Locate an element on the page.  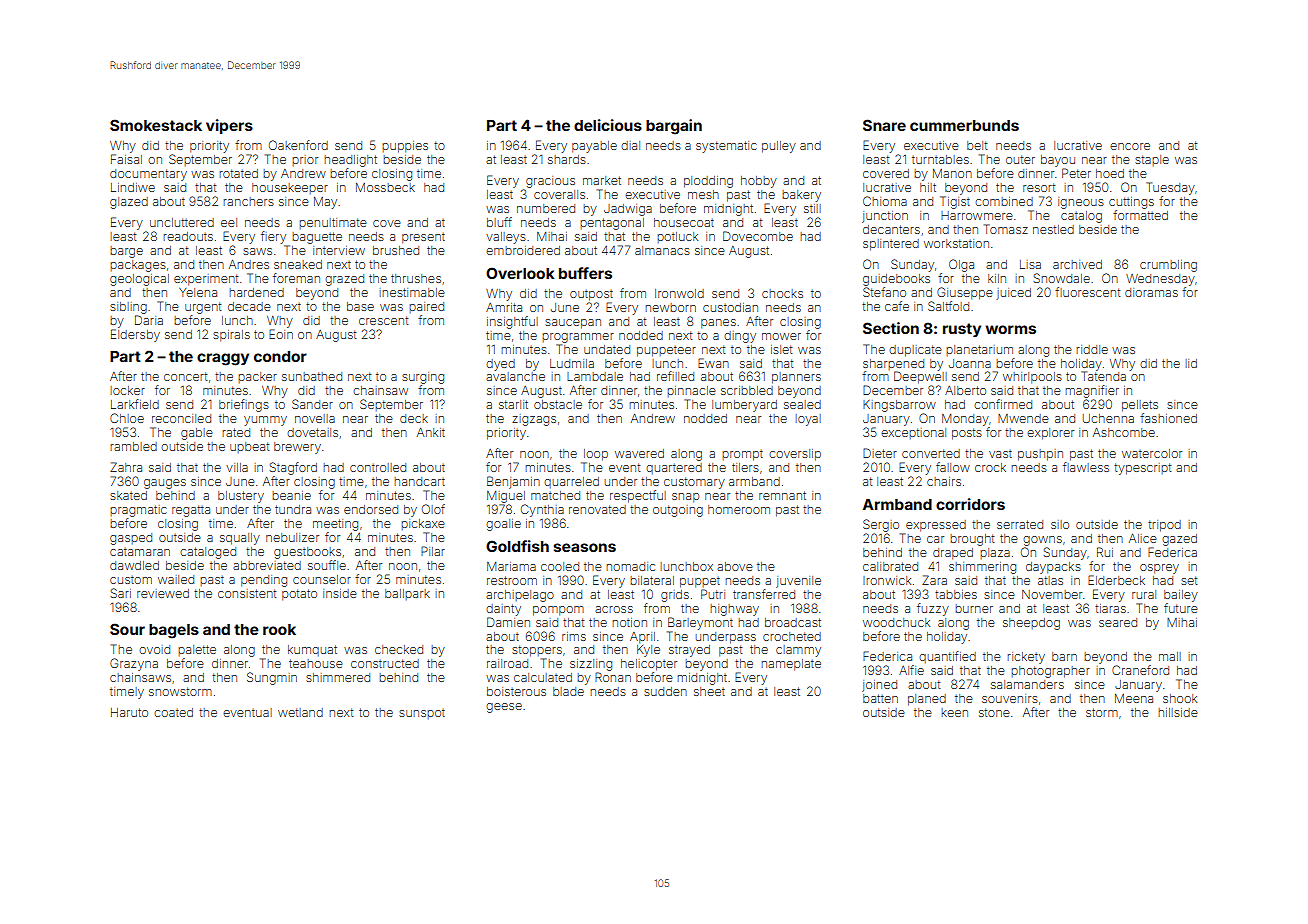
Manon is located at coordinates (952, 173).
